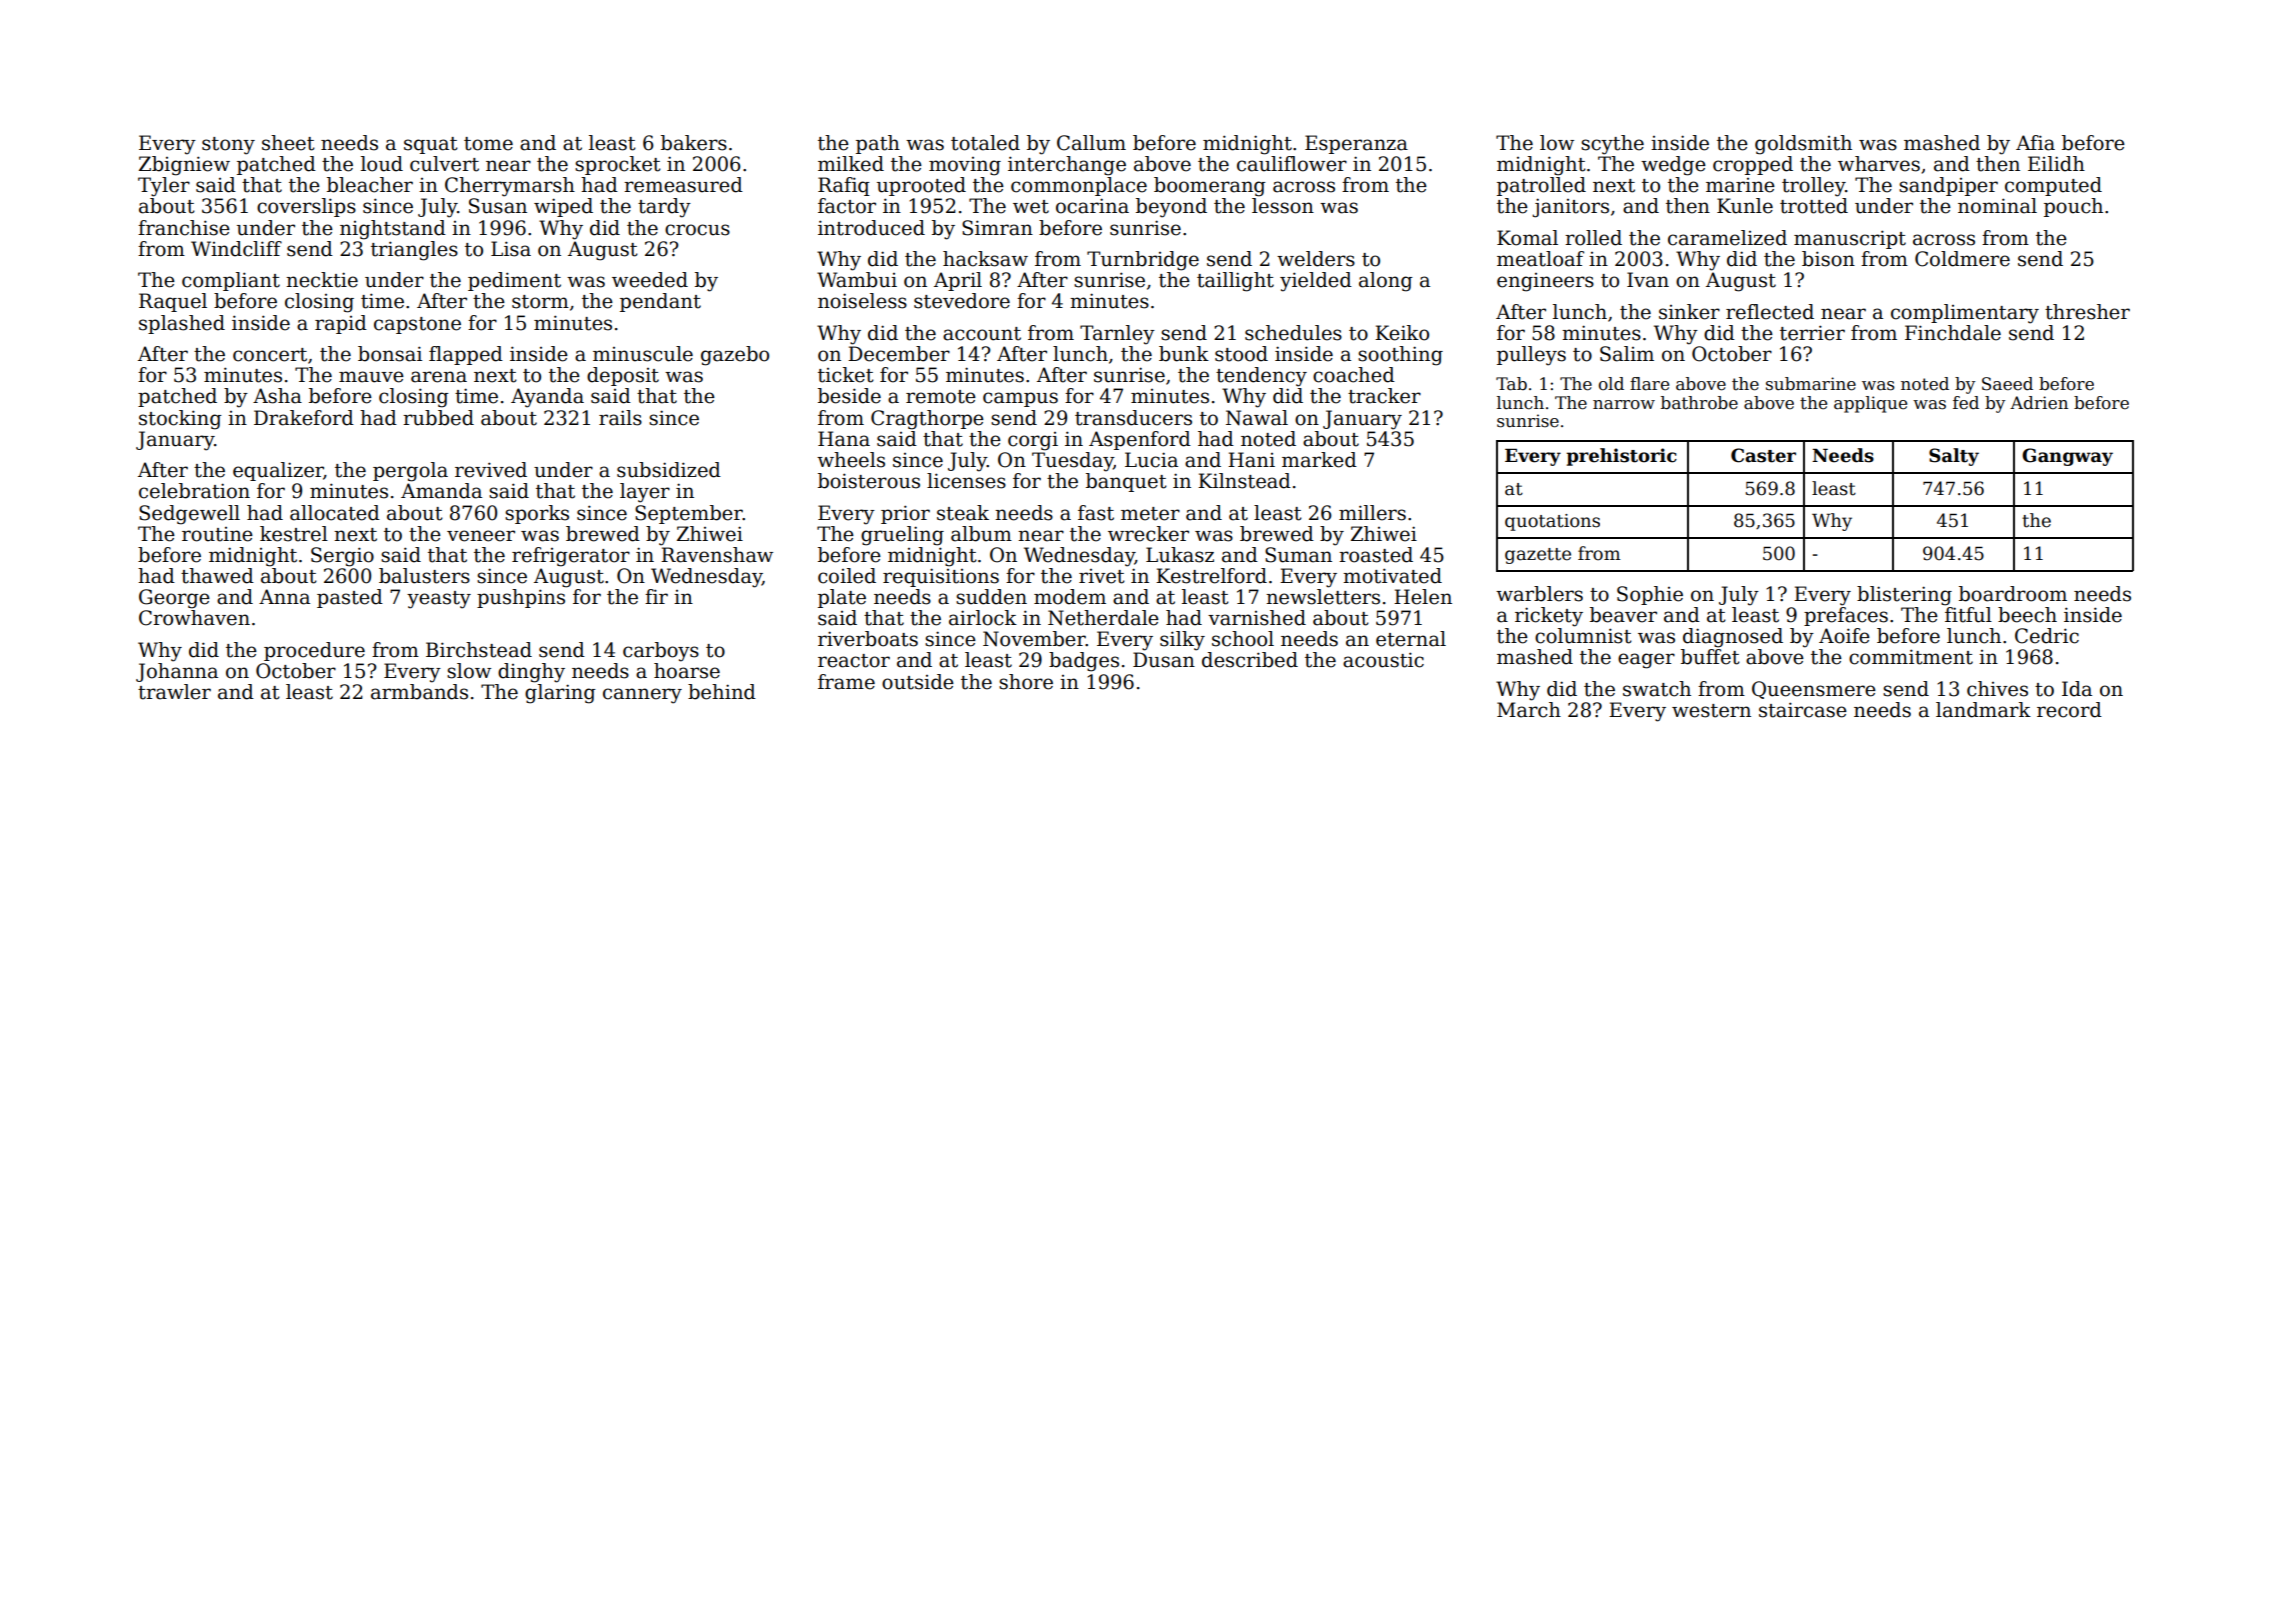  I want to click on outside, so click(918, 682).
